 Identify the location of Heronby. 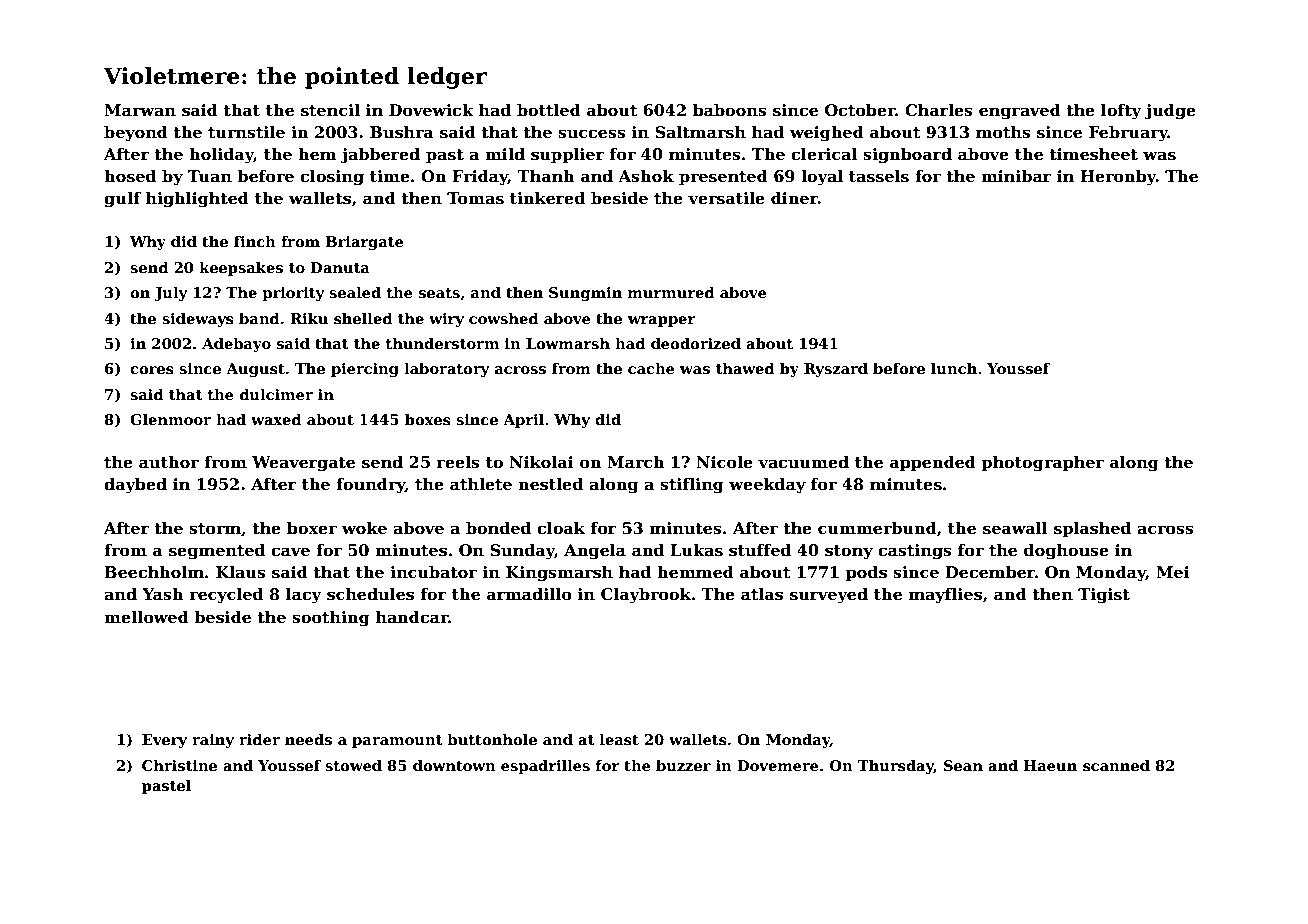
(1118, 178).
